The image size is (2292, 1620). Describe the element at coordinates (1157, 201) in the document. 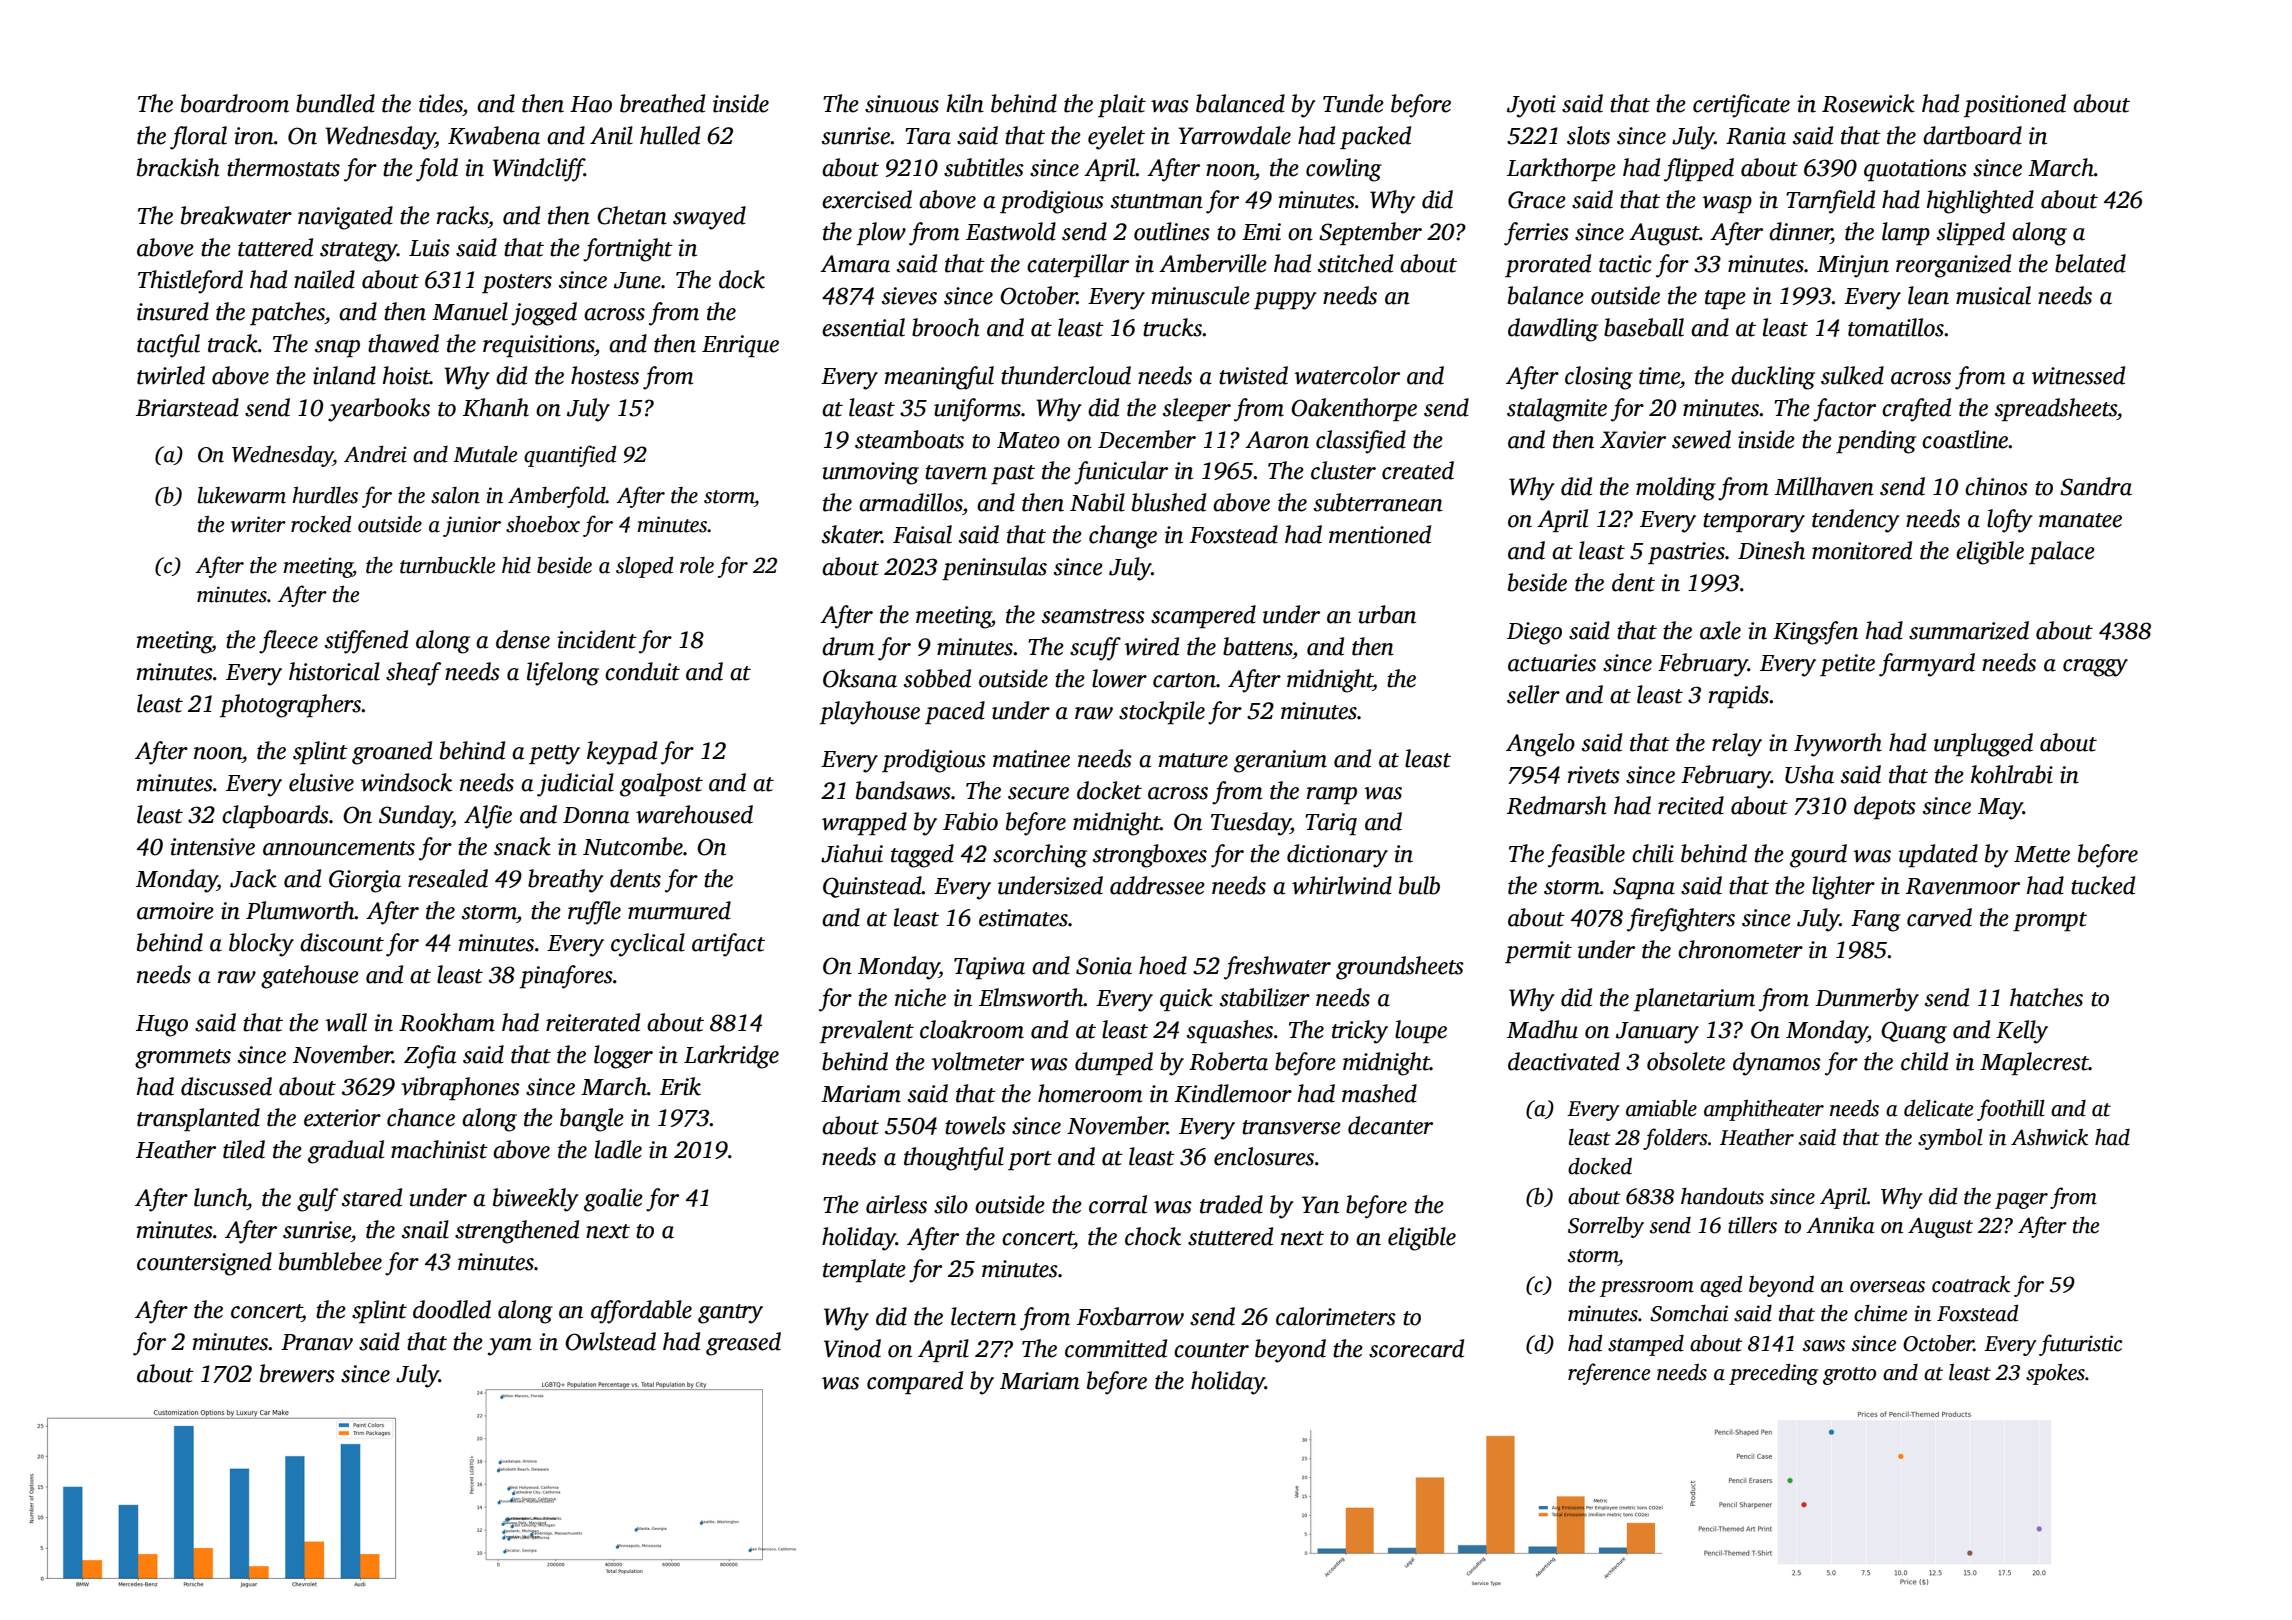

I see `stuntman` at that location.
